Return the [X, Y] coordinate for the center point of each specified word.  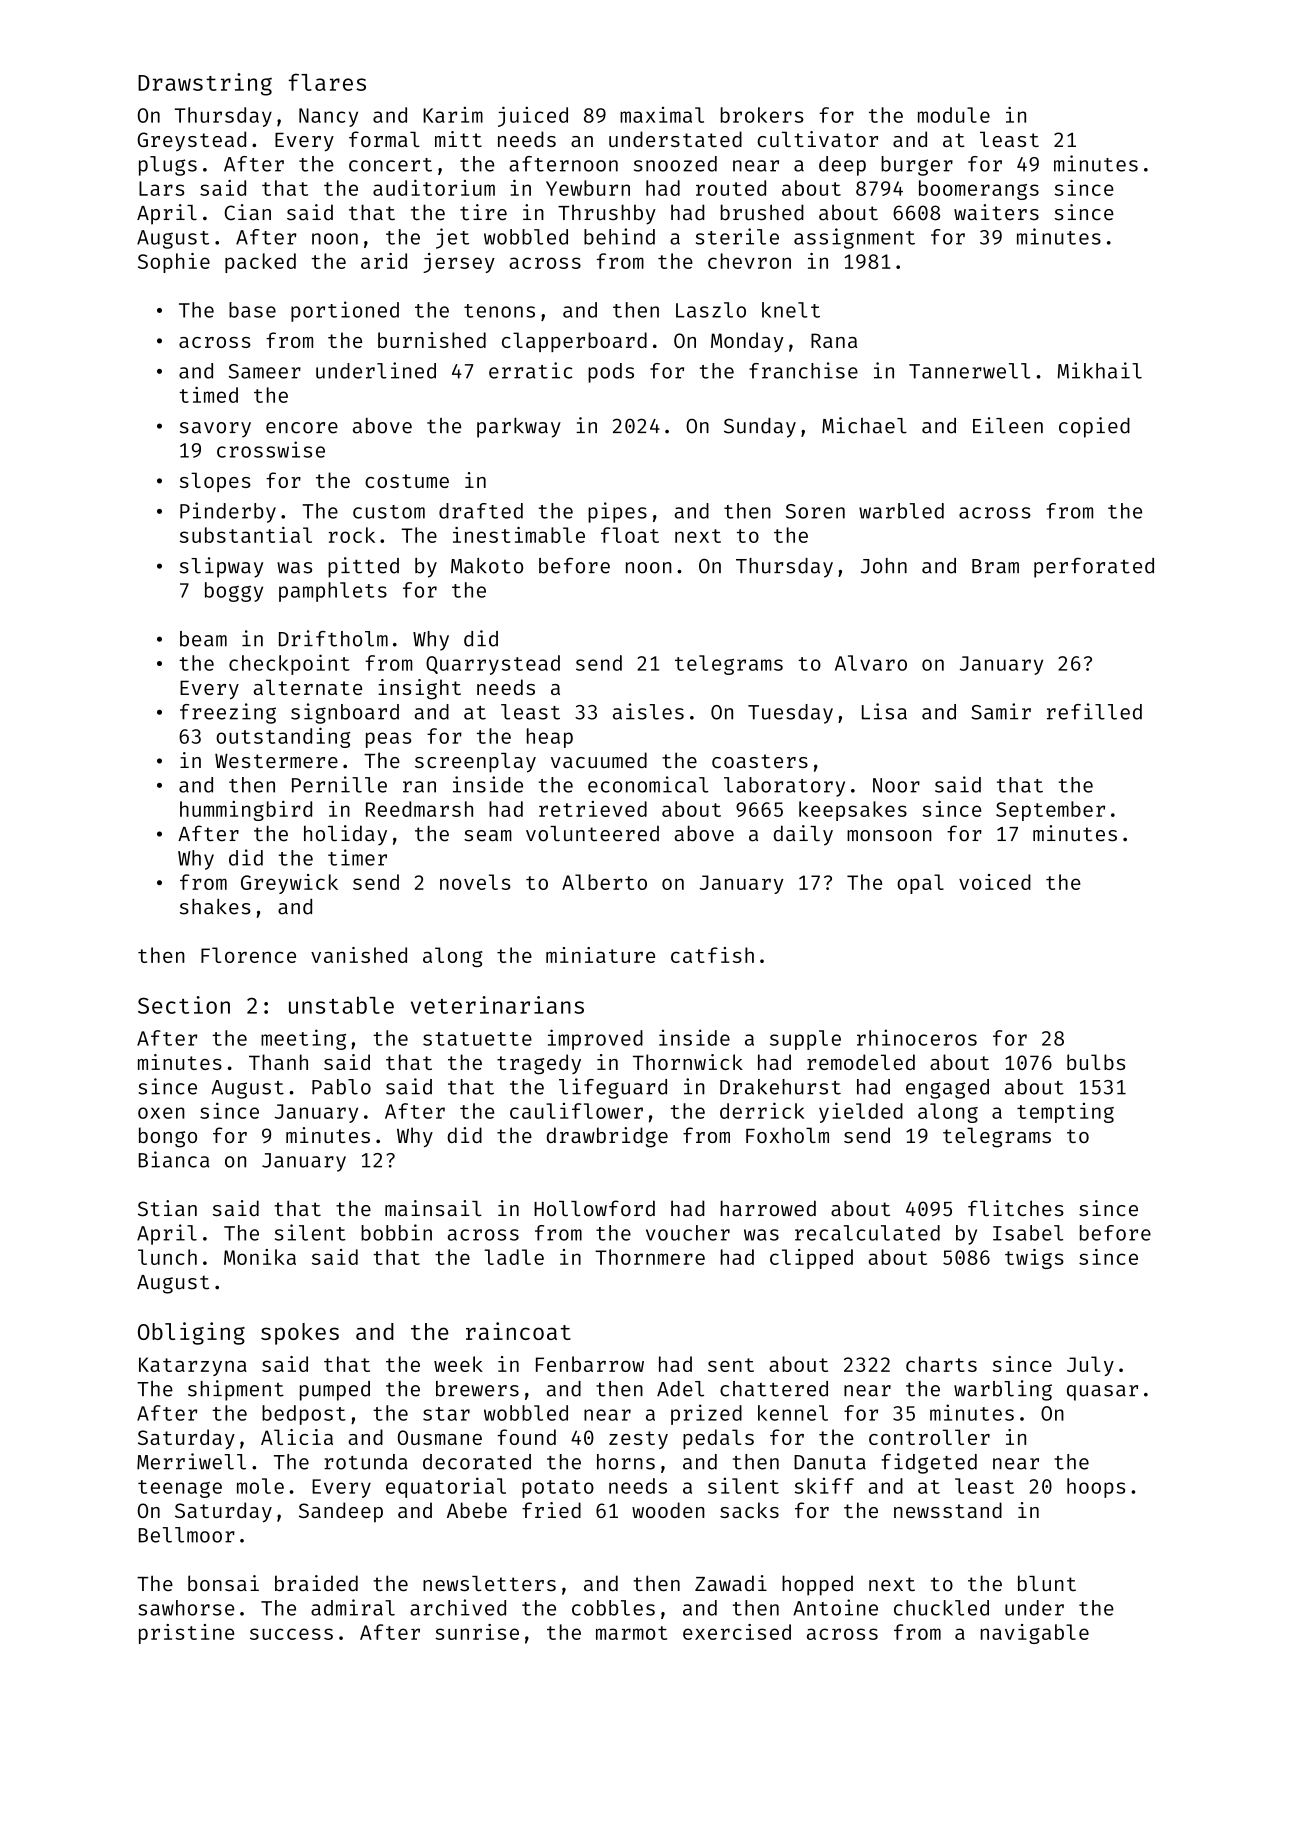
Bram [995, 566]
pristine [186, 1634]
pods [611, 373]
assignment [854, 238]
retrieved [593, 809]
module [954, 115]
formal [384, 139]
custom [389, 512]
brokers [762, 115]
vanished [359, 955]
